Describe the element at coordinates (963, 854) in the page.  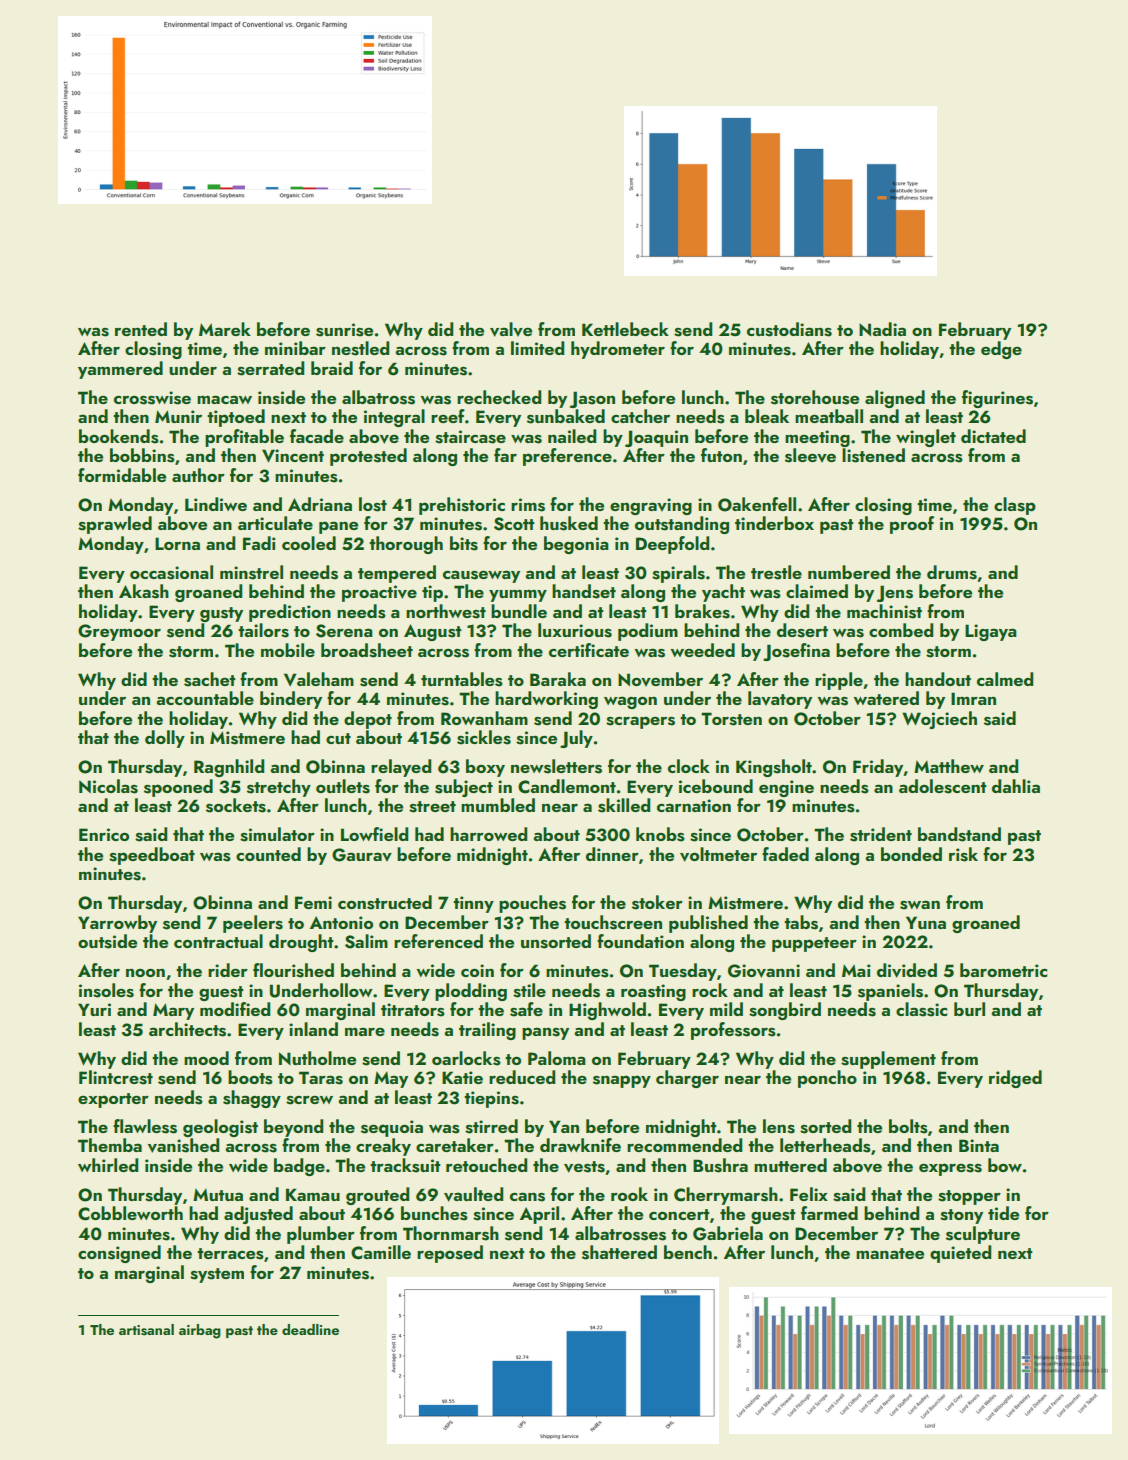
I see `risk` at that location.
